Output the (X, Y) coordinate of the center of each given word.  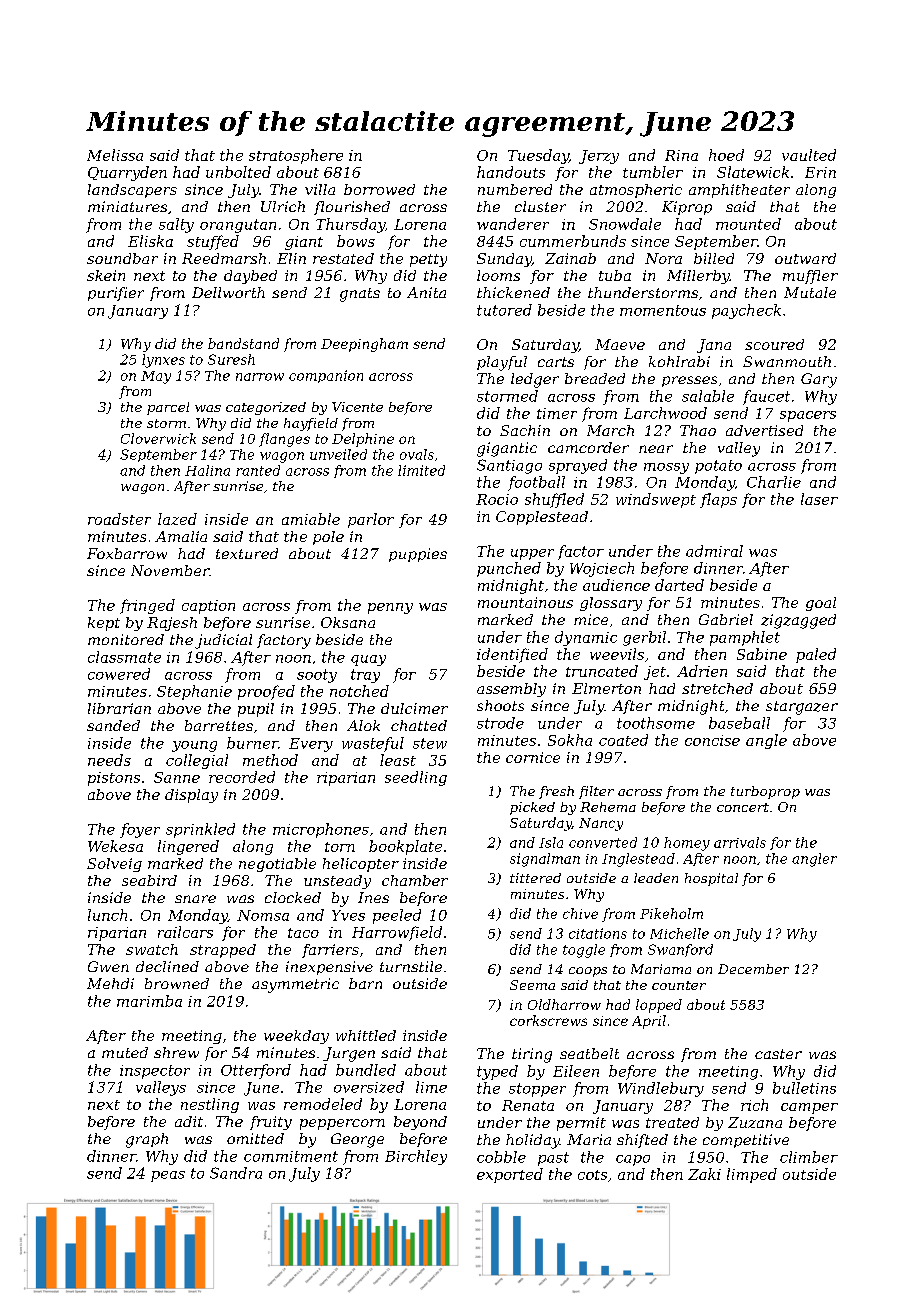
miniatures (127, 206)
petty (428, 260)
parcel (168, 408)
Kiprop (687, 208)
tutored (504, 310)
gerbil (644, 638)
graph (147, 1140)
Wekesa (115, 846)
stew (430, 743)
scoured (774, 344)
